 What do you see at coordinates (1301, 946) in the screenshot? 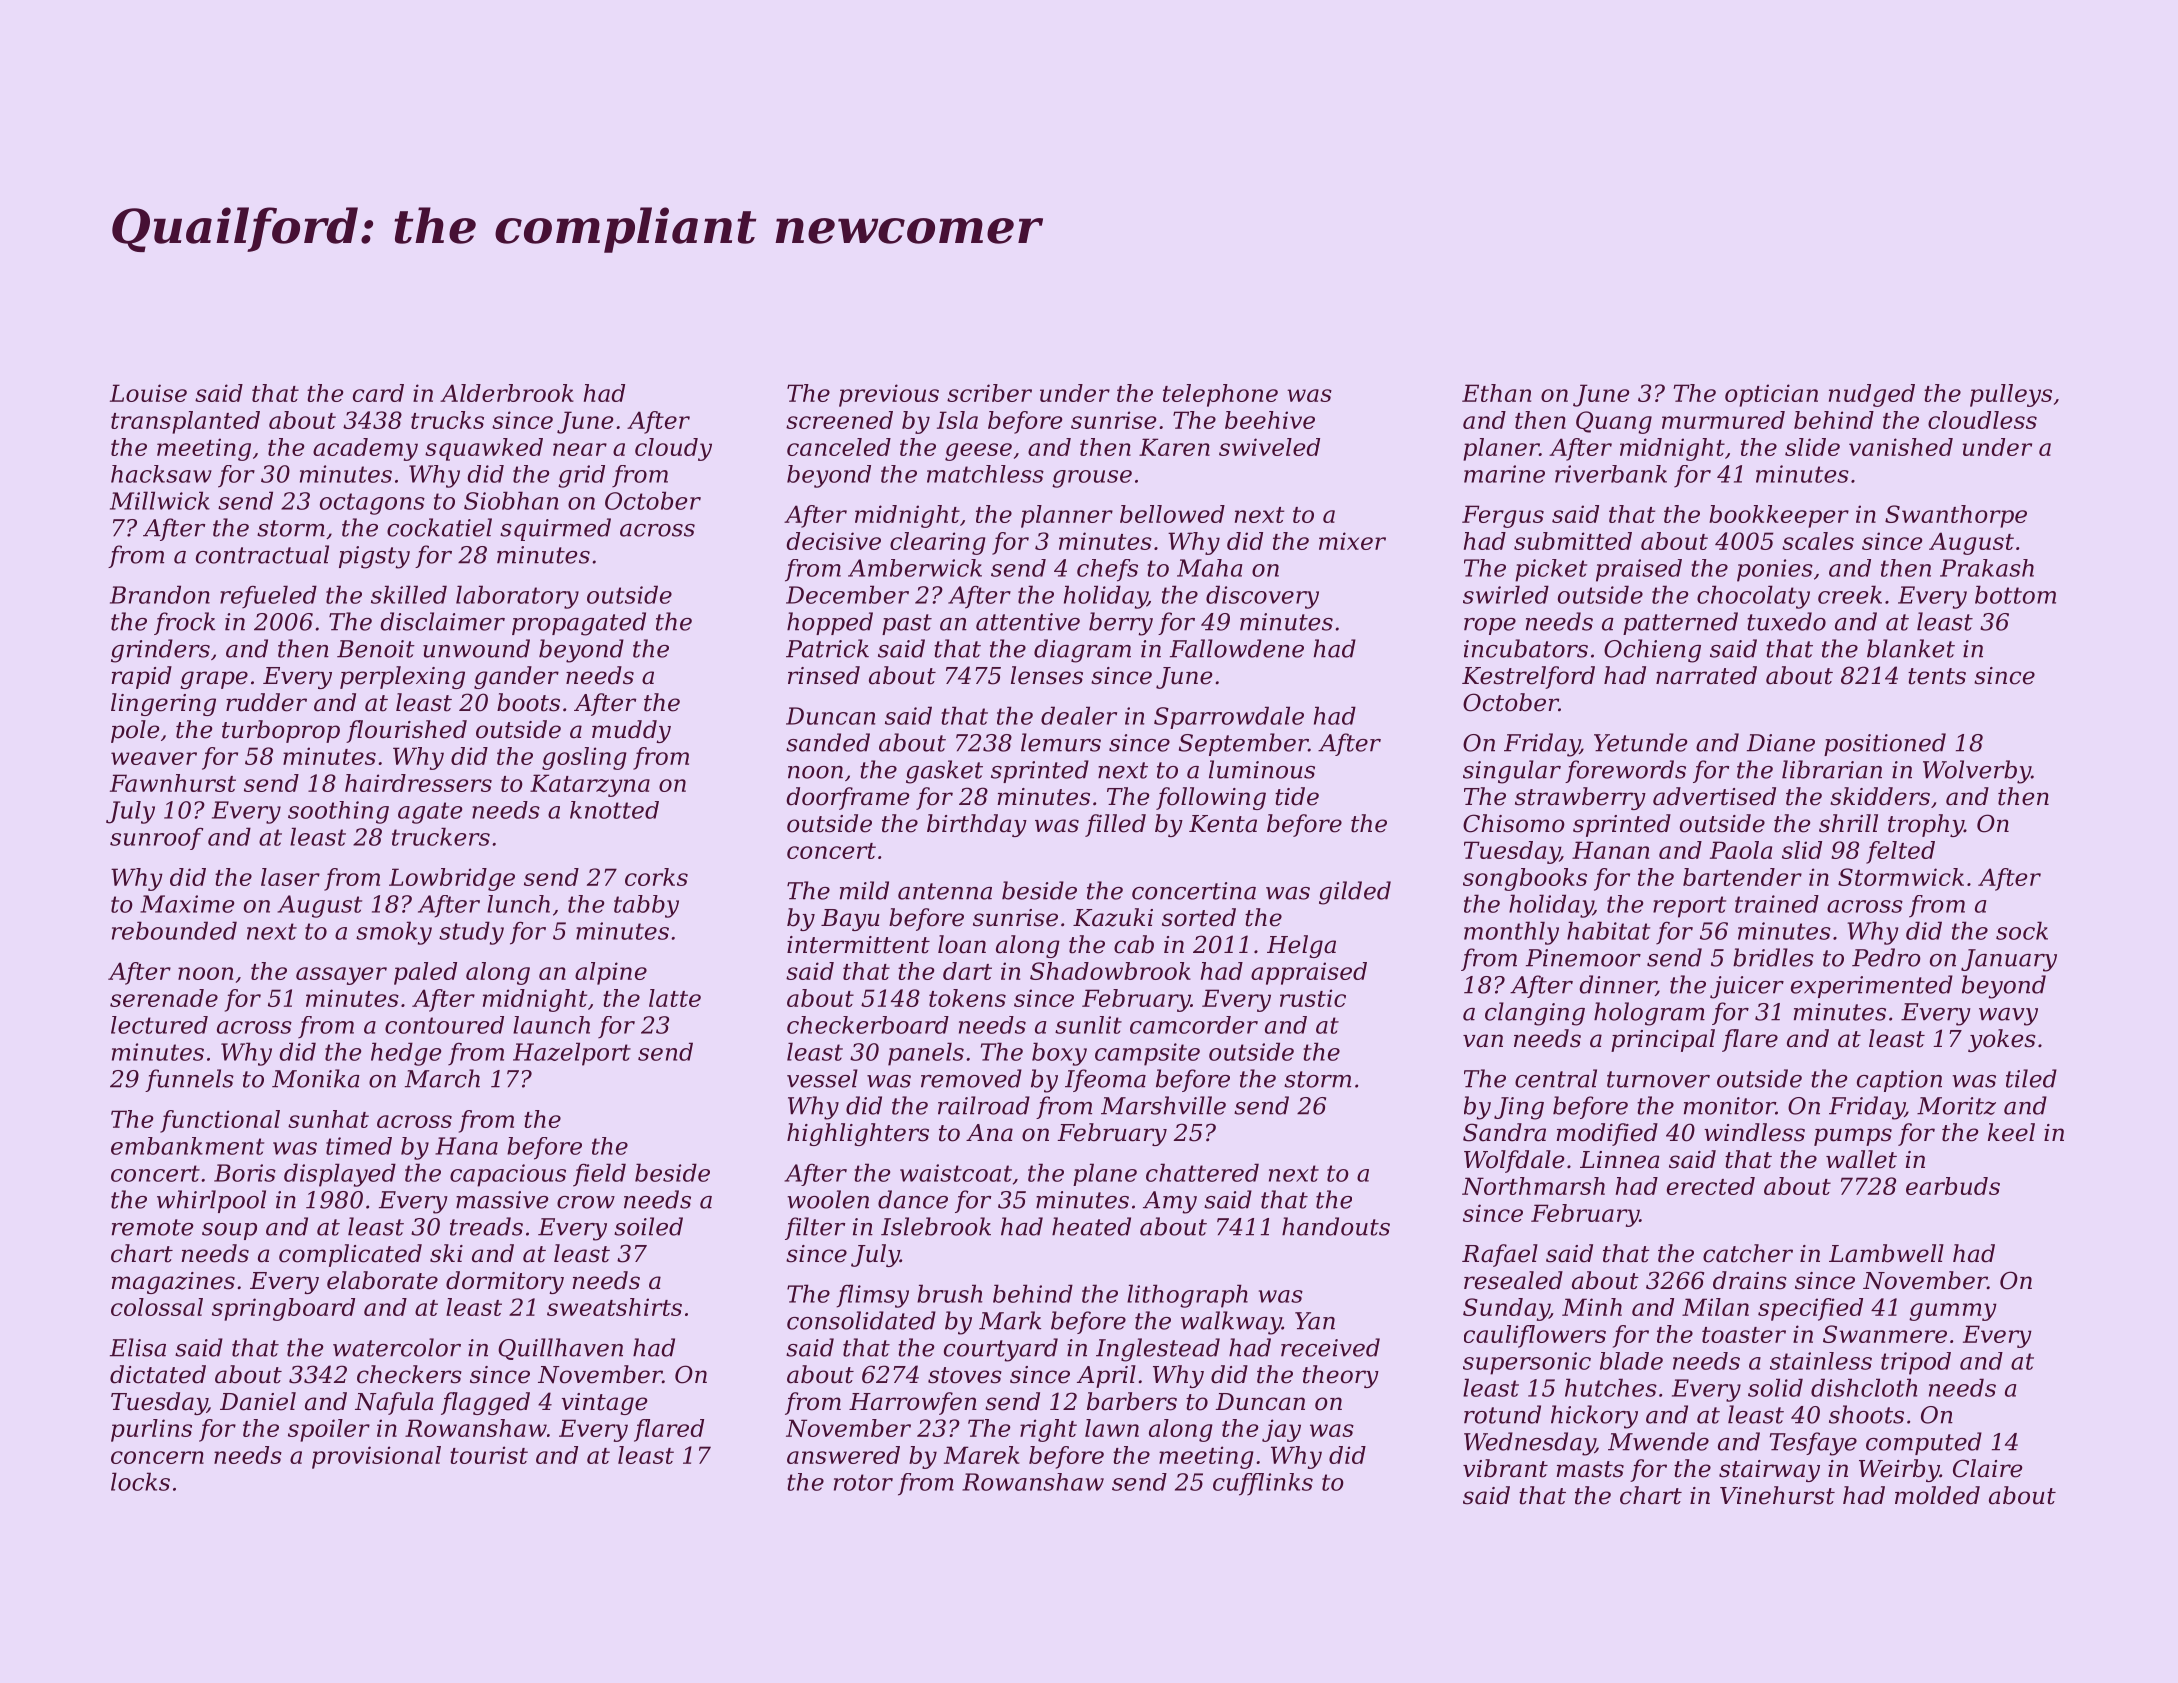
I see `Helga` at bounding box center [1301, 946].
